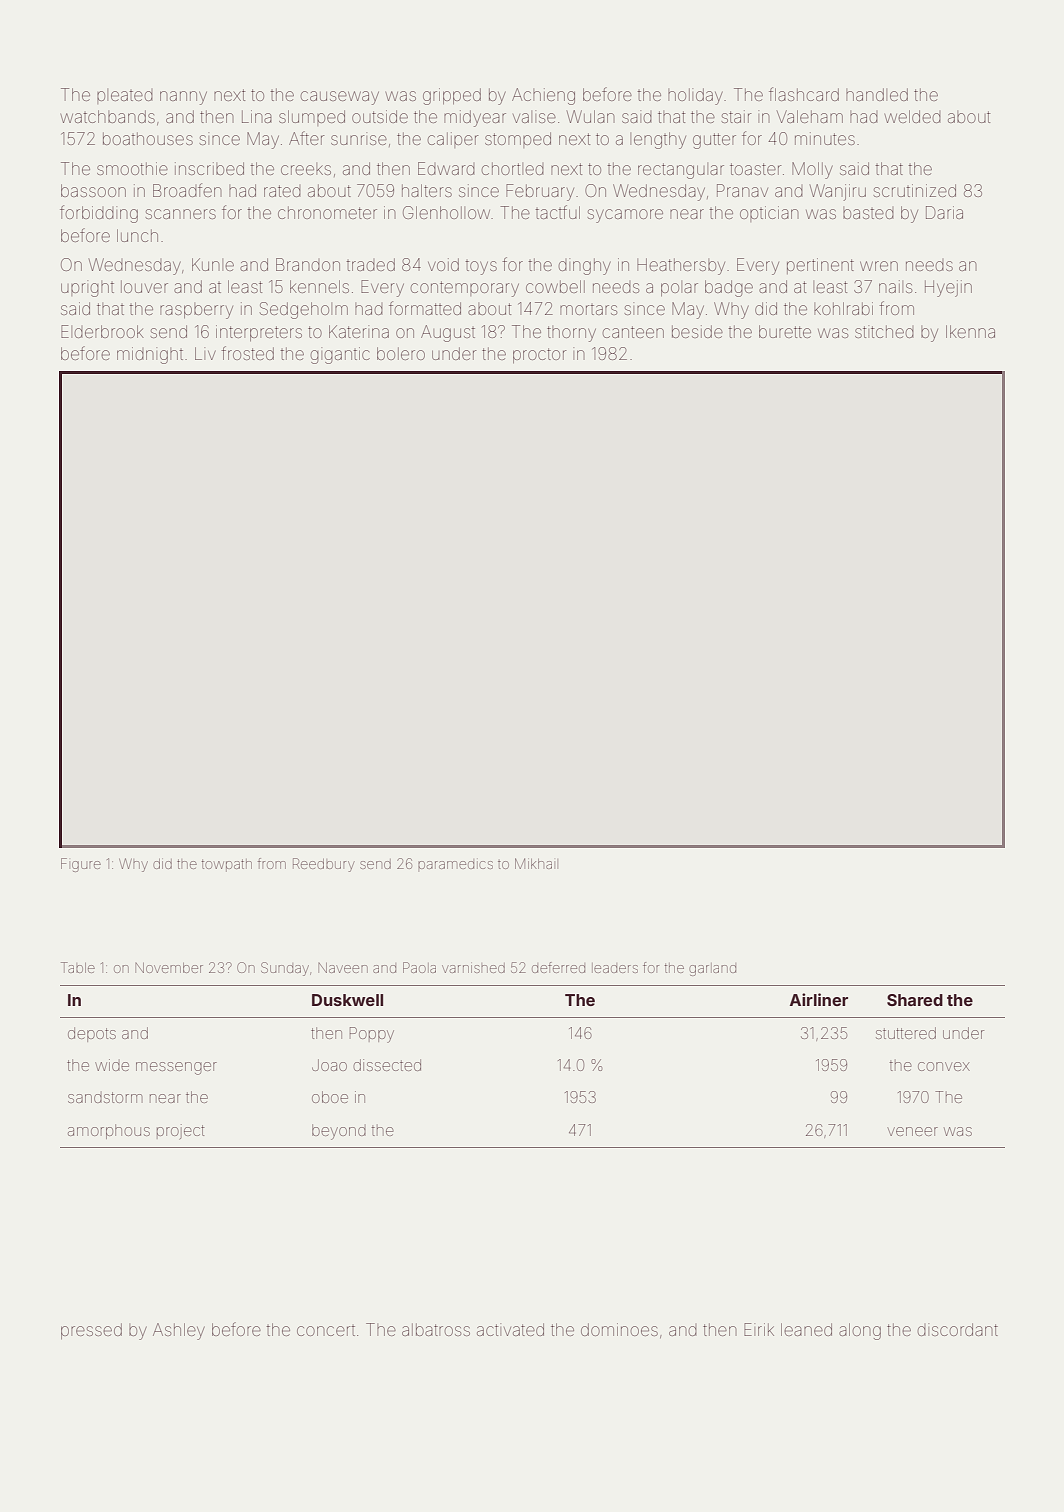 The image size is (1064, 1512). Describe the element at coordinates (81, 865) in the screenshot. I see `Figure` at that location.
